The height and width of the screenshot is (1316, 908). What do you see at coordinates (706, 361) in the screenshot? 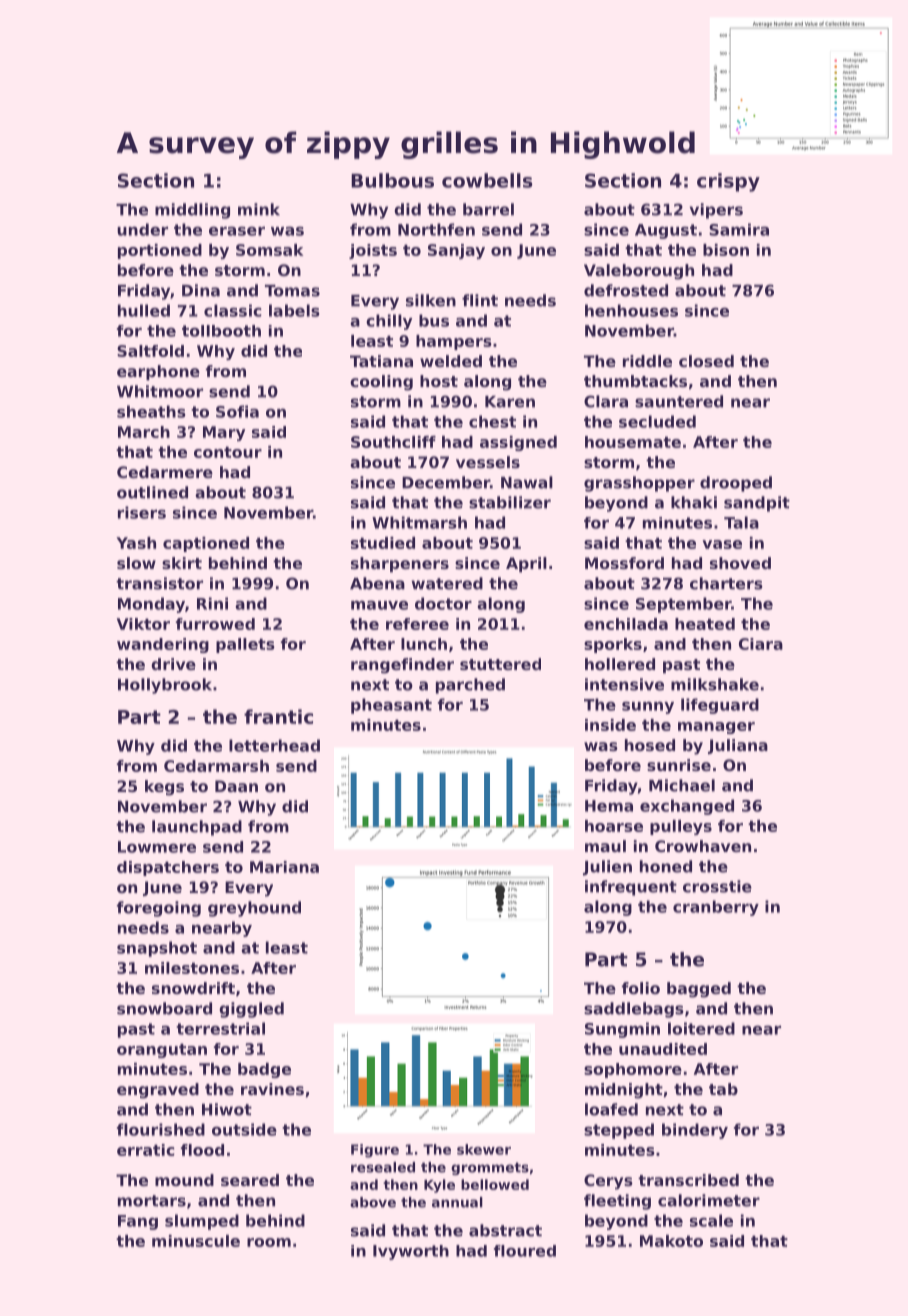
I see `closed` at bounding box center [706, 361].
